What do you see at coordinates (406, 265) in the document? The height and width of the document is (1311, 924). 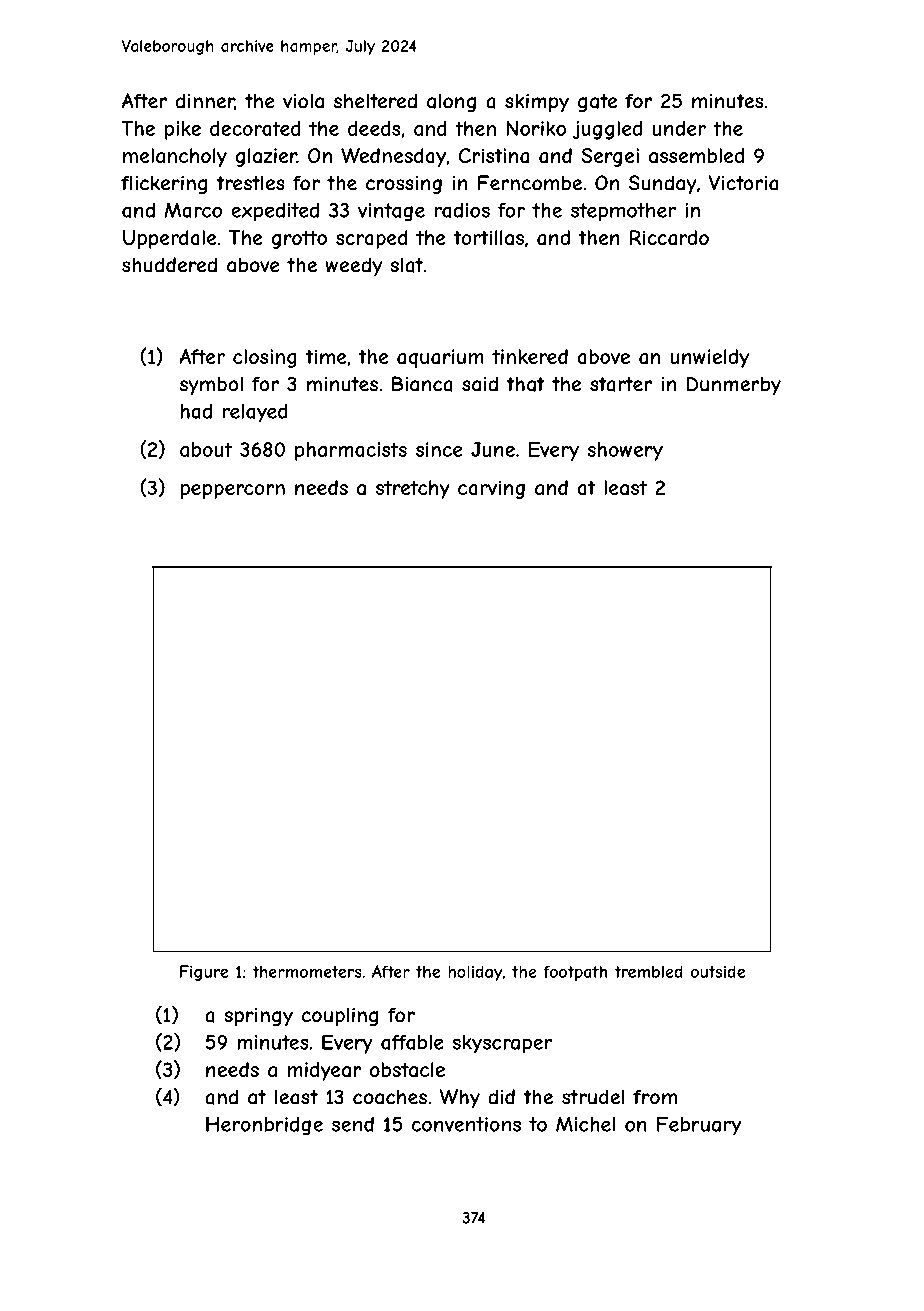 I see `slat` at bounding box center [406, 265].
